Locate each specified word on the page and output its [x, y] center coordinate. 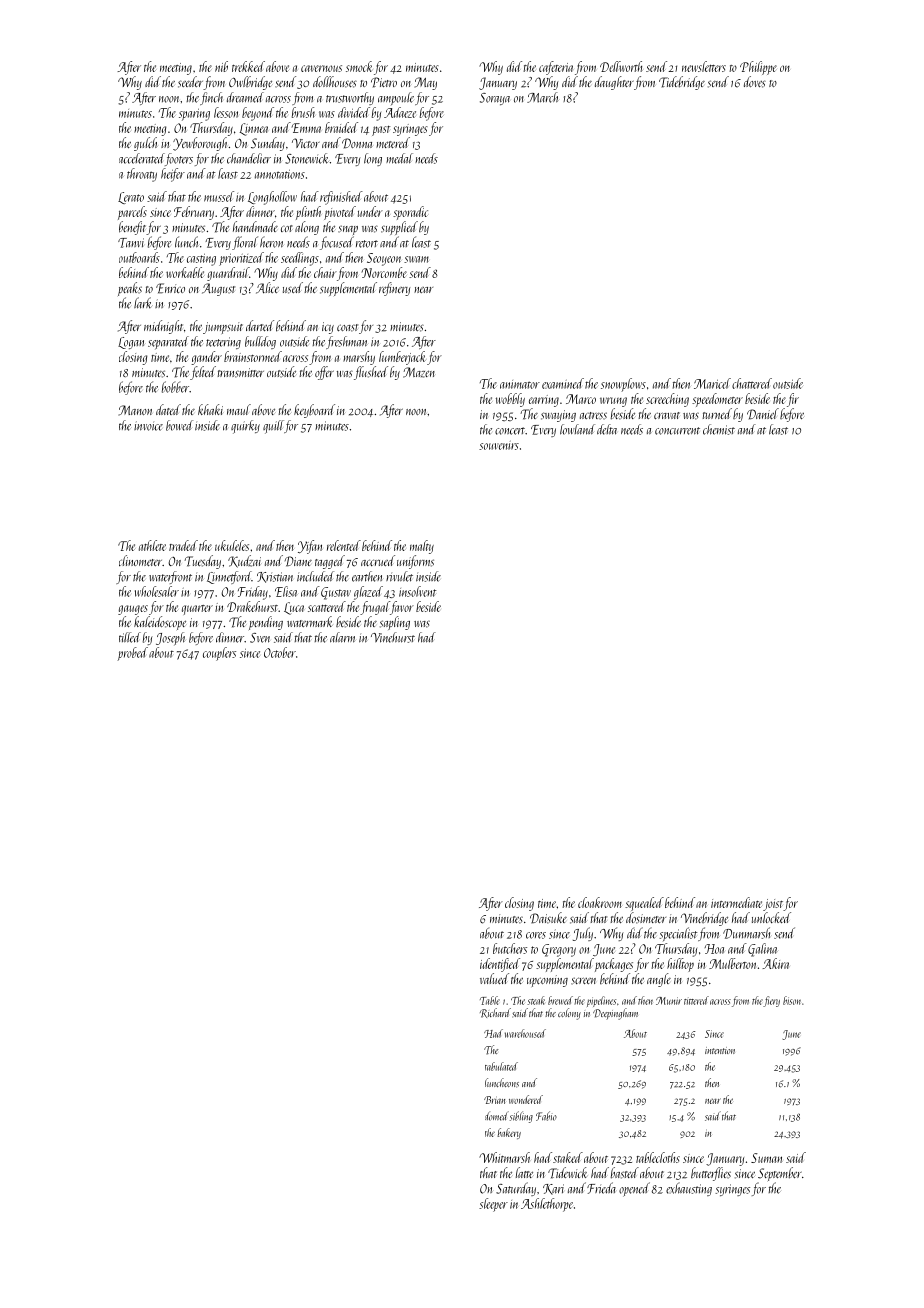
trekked [248, 66]
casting [201, 260]
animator [520, 384]
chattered [752, 383]
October [280, 652]
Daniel [763, 414]
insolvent [418, 591]
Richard [495, 1013]
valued [494, 978]
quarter [197, 610]
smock [359, 66]
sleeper [493, 1205]
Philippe [758, 68]
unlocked [771, 917]
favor [402, 608]
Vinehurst [393, 637]
